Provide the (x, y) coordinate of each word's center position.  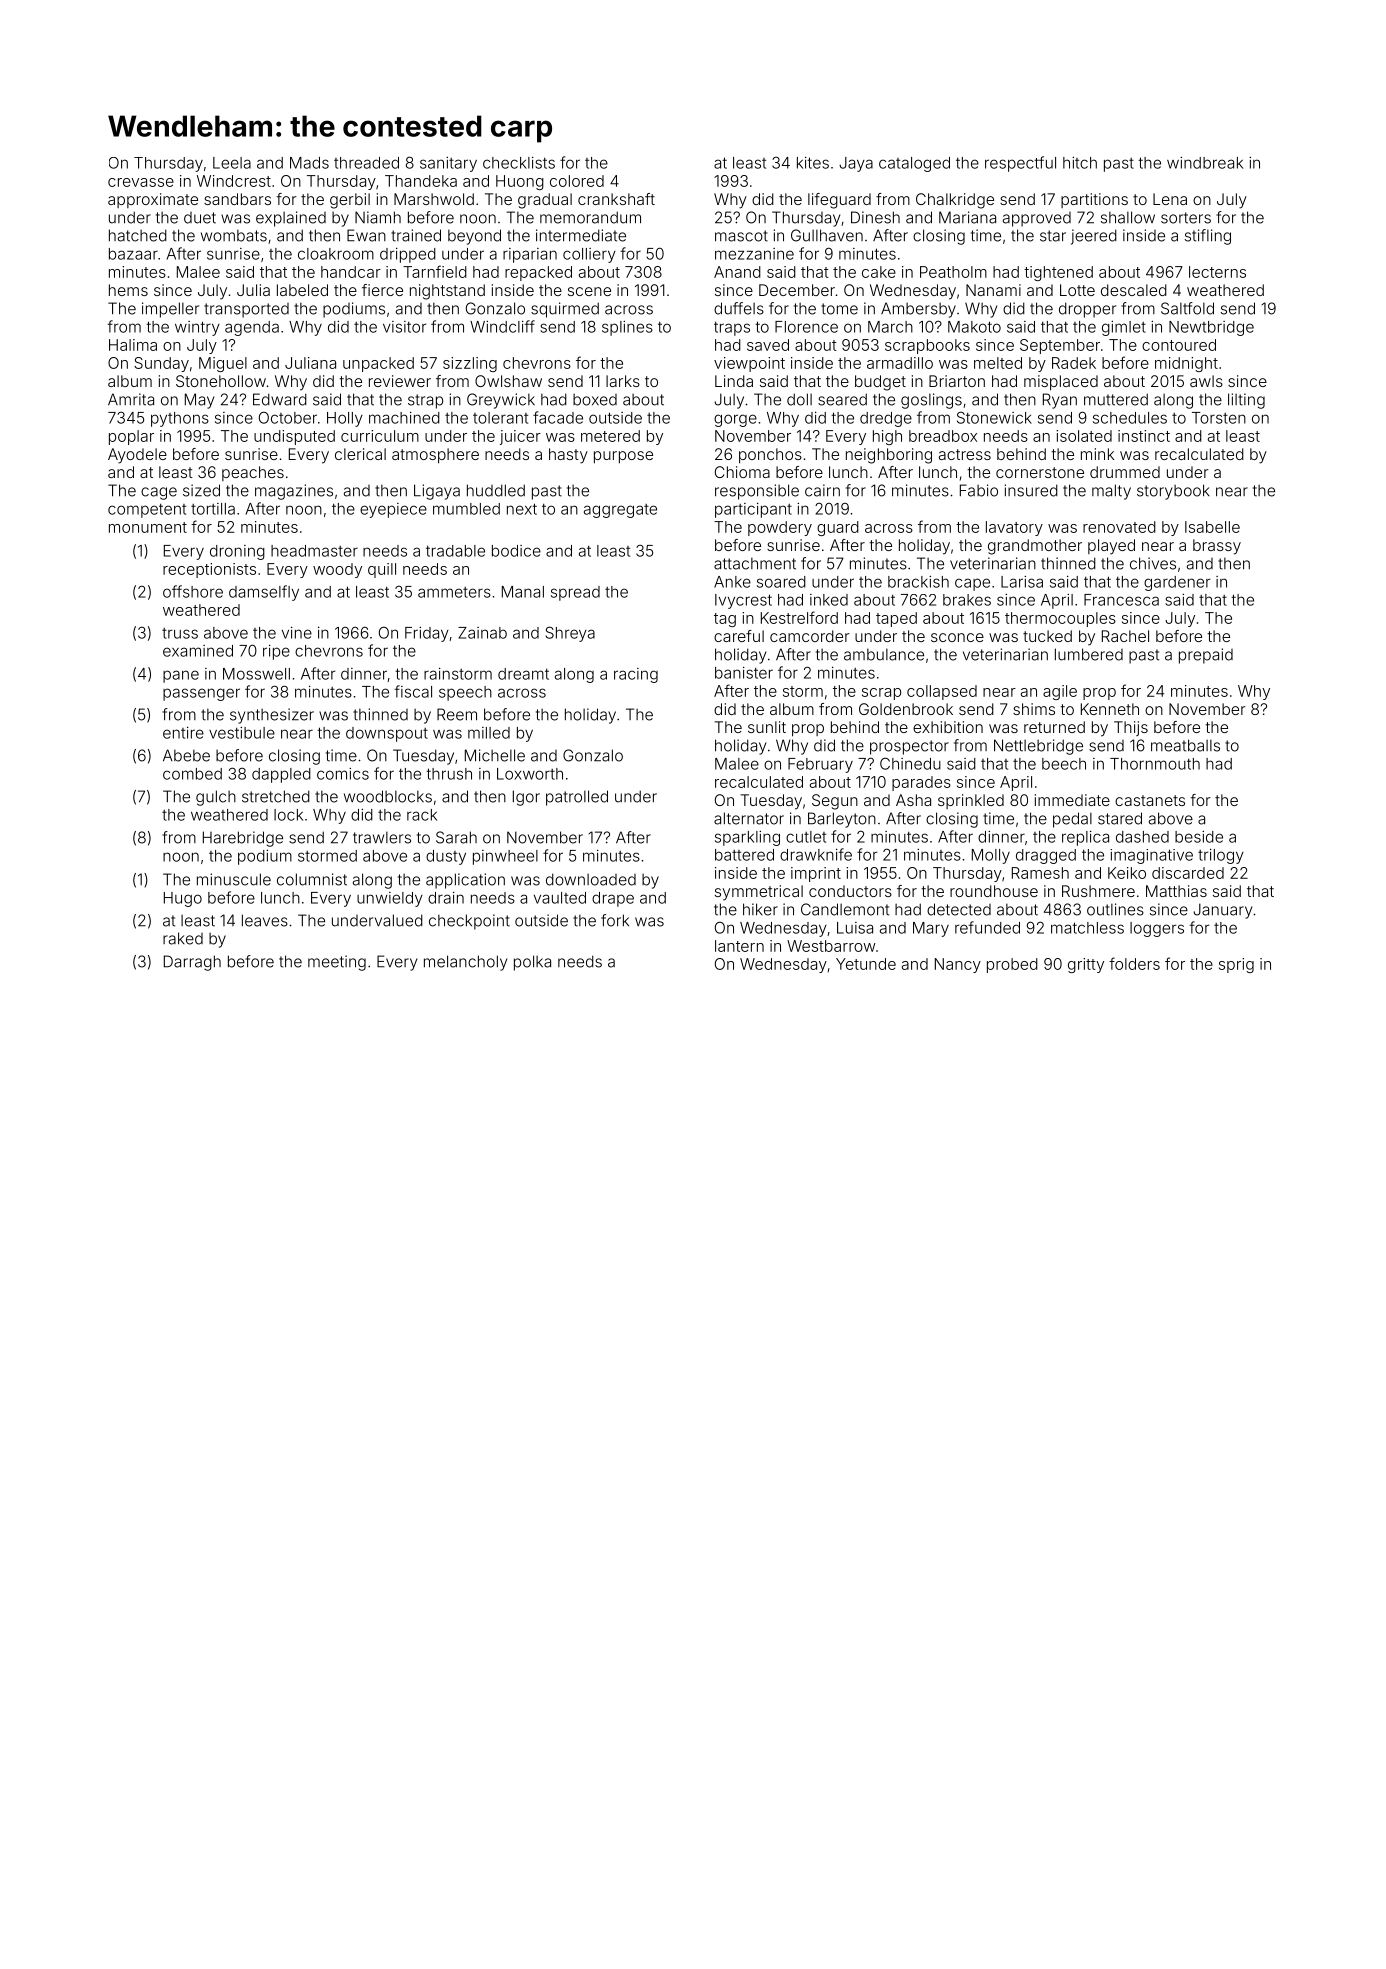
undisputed (294, 437)
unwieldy (390, 899)
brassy (1217, 547)
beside (1199, 837)
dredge (886, 419)
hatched (138, 235)
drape (613, 899)
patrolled (577, 798)
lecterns (1217, 272)
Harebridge (243, 839)
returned (1054, 727)
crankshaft (616, 199)
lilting (1246, 401)
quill (382, 570)
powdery (780, 528)
